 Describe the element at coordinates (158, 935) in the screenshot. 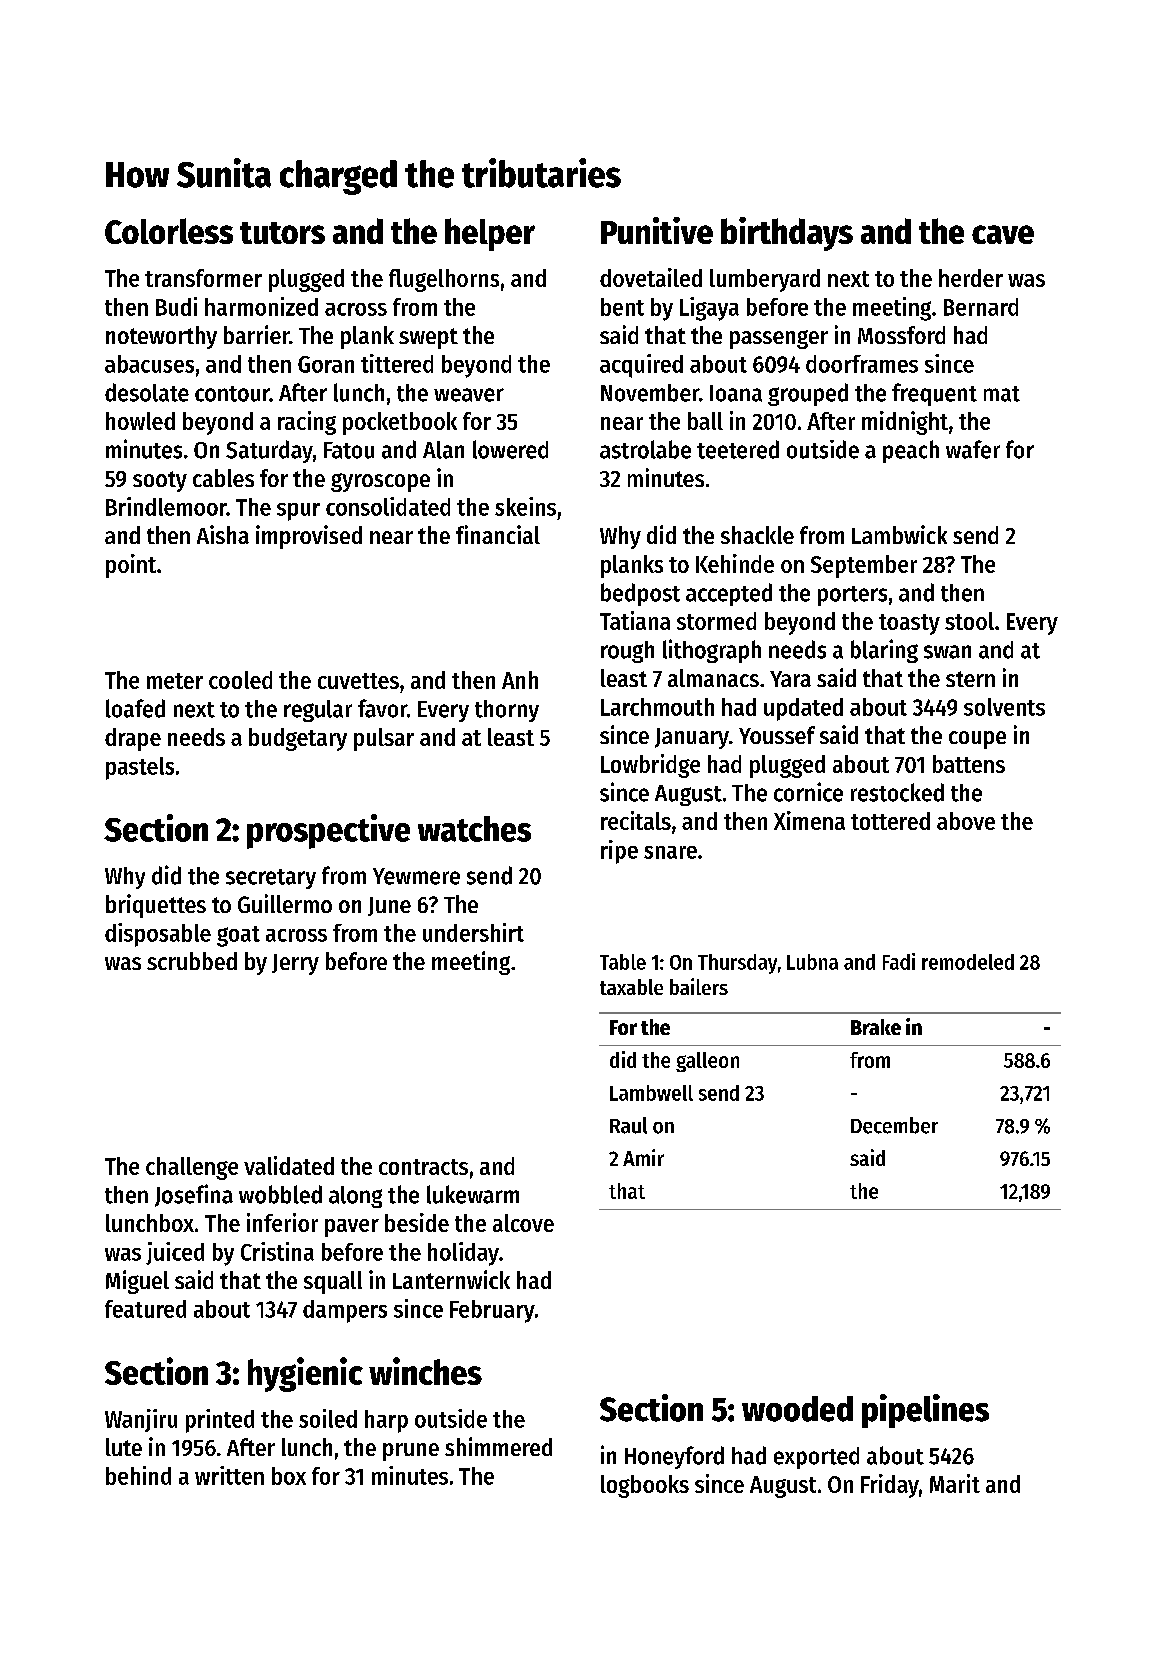

I see `disposable` at that location.
